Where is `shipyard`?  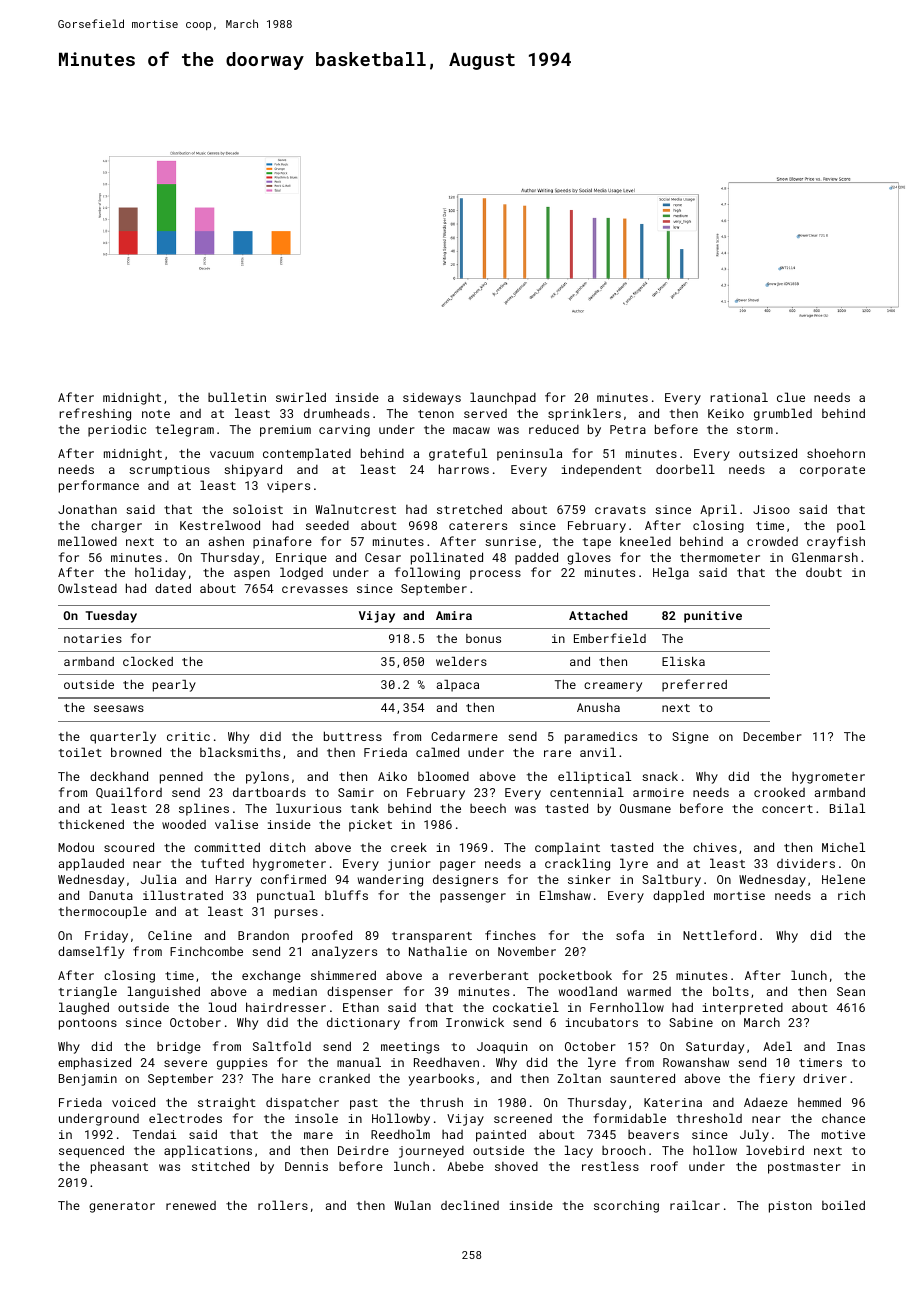 shipyard is located at coordinates (253, 470).
